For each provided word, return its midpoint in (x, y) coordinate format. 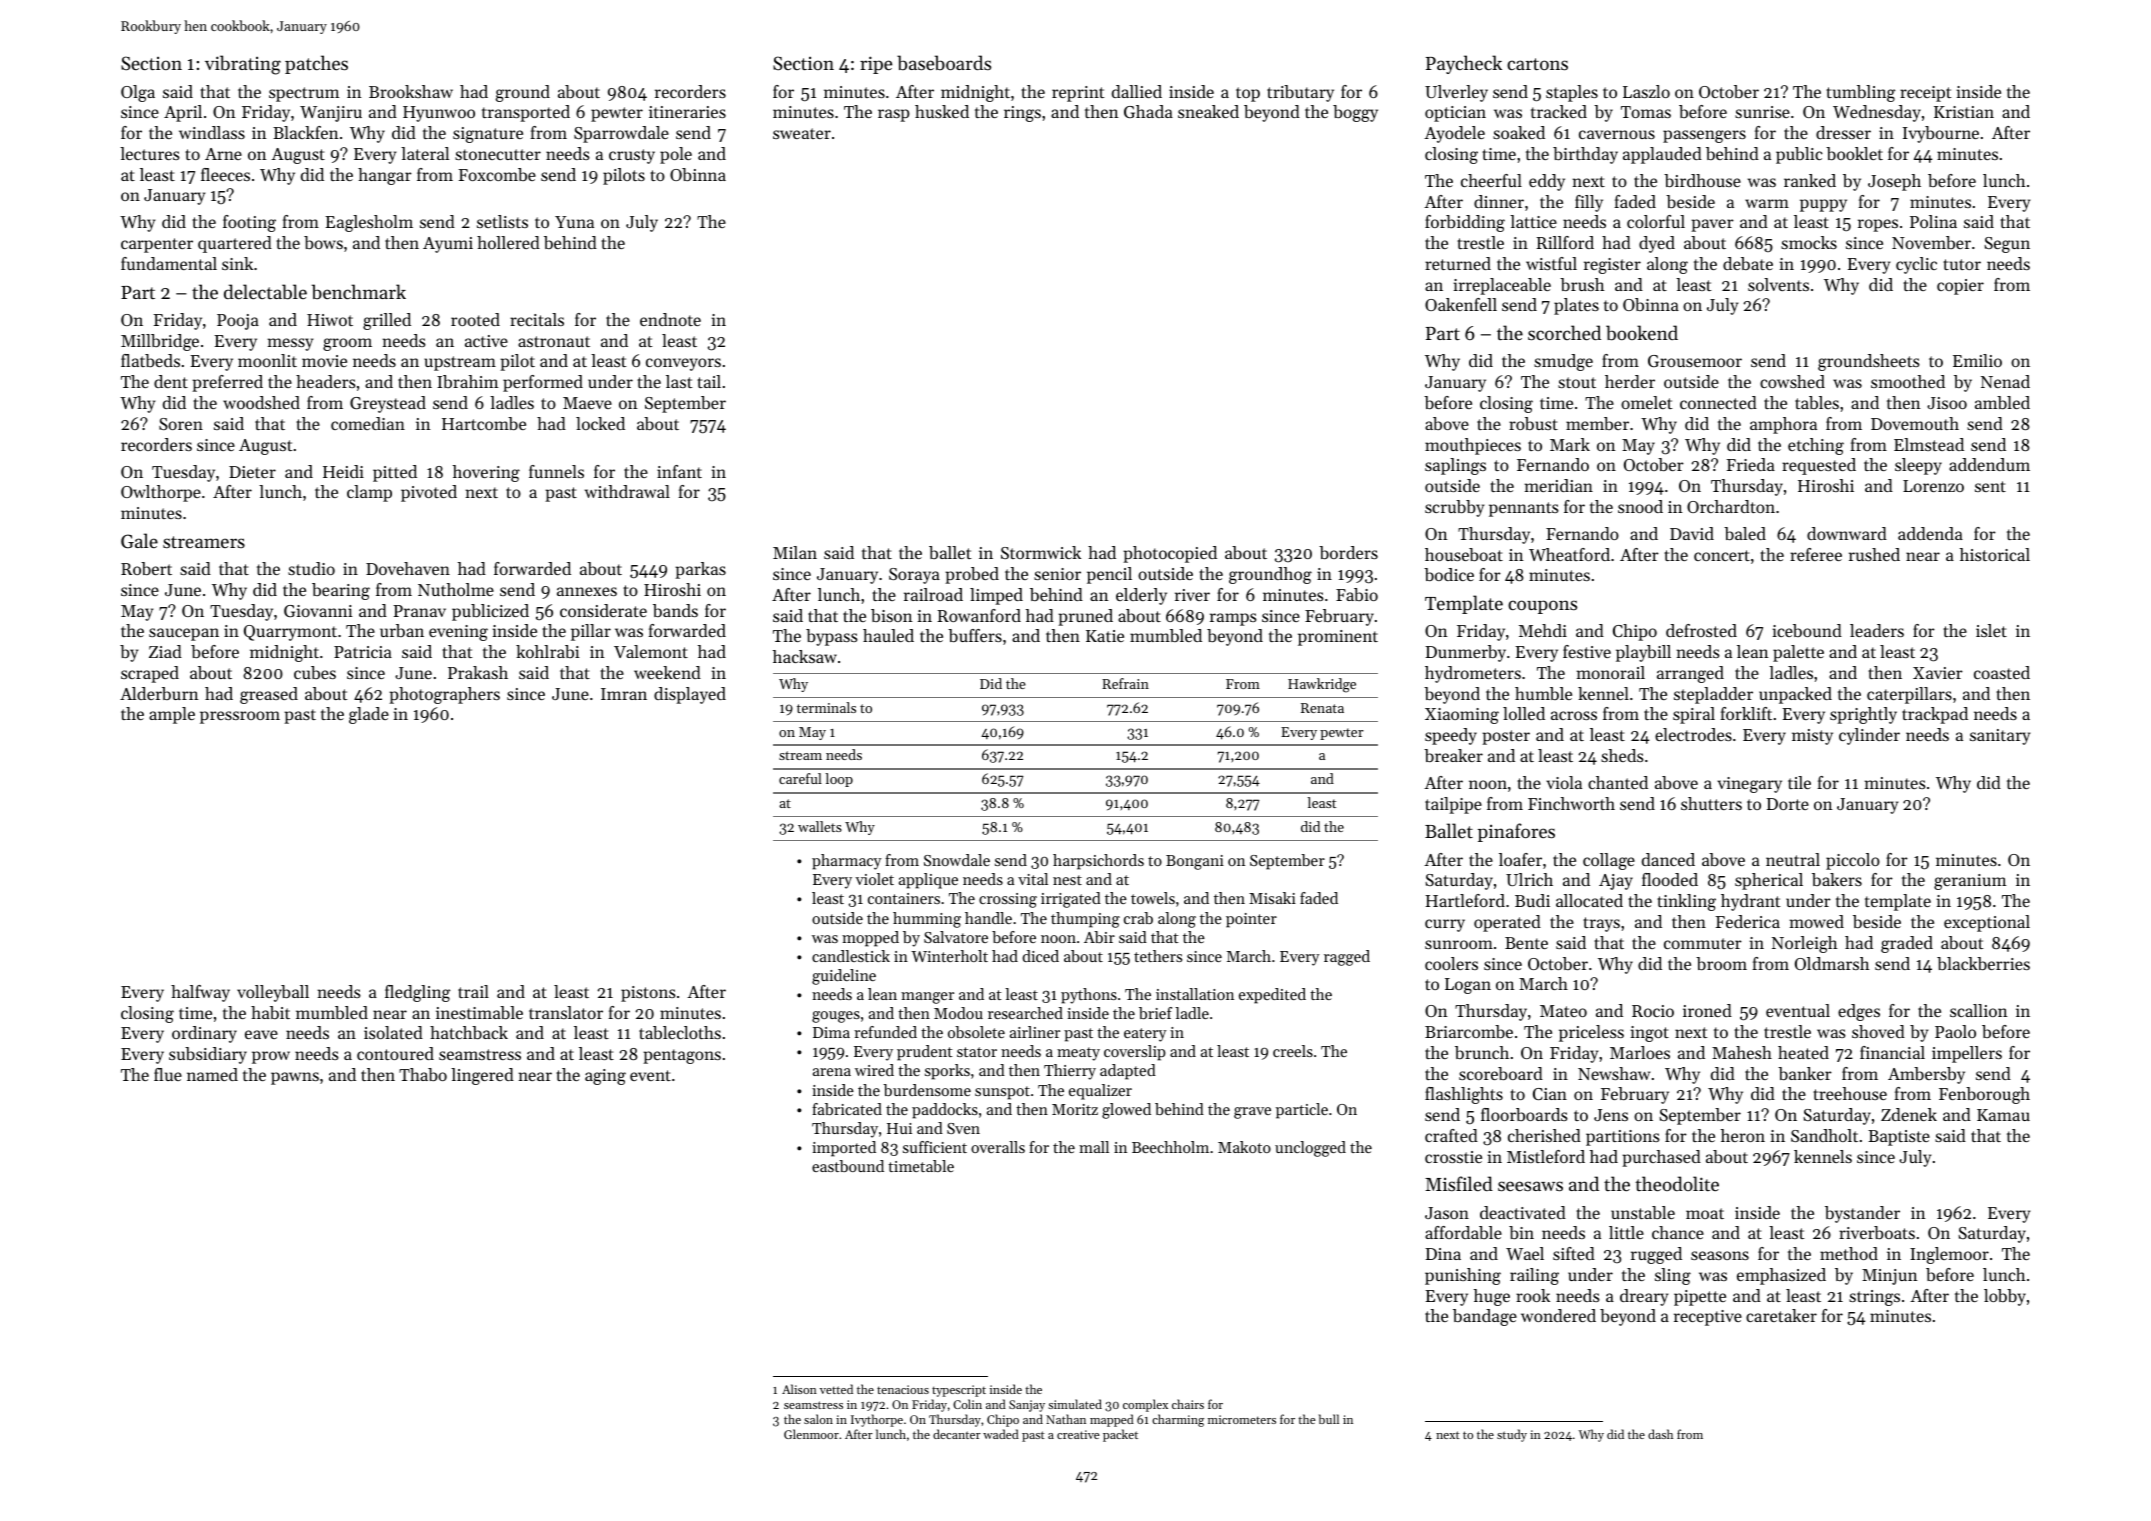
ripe (876, 65)
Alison (799, 1389)
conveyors (683, 364)
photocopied (1170, 554)
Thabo (423, 1074)
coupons (1542, 607)
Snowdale (957, 860)
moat (1705, 1213)
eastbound (848, 1166)
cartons (1537, 64)
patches (316, 64)
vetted (836, 1389)
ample (172, 715)
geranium (1970, 882)
